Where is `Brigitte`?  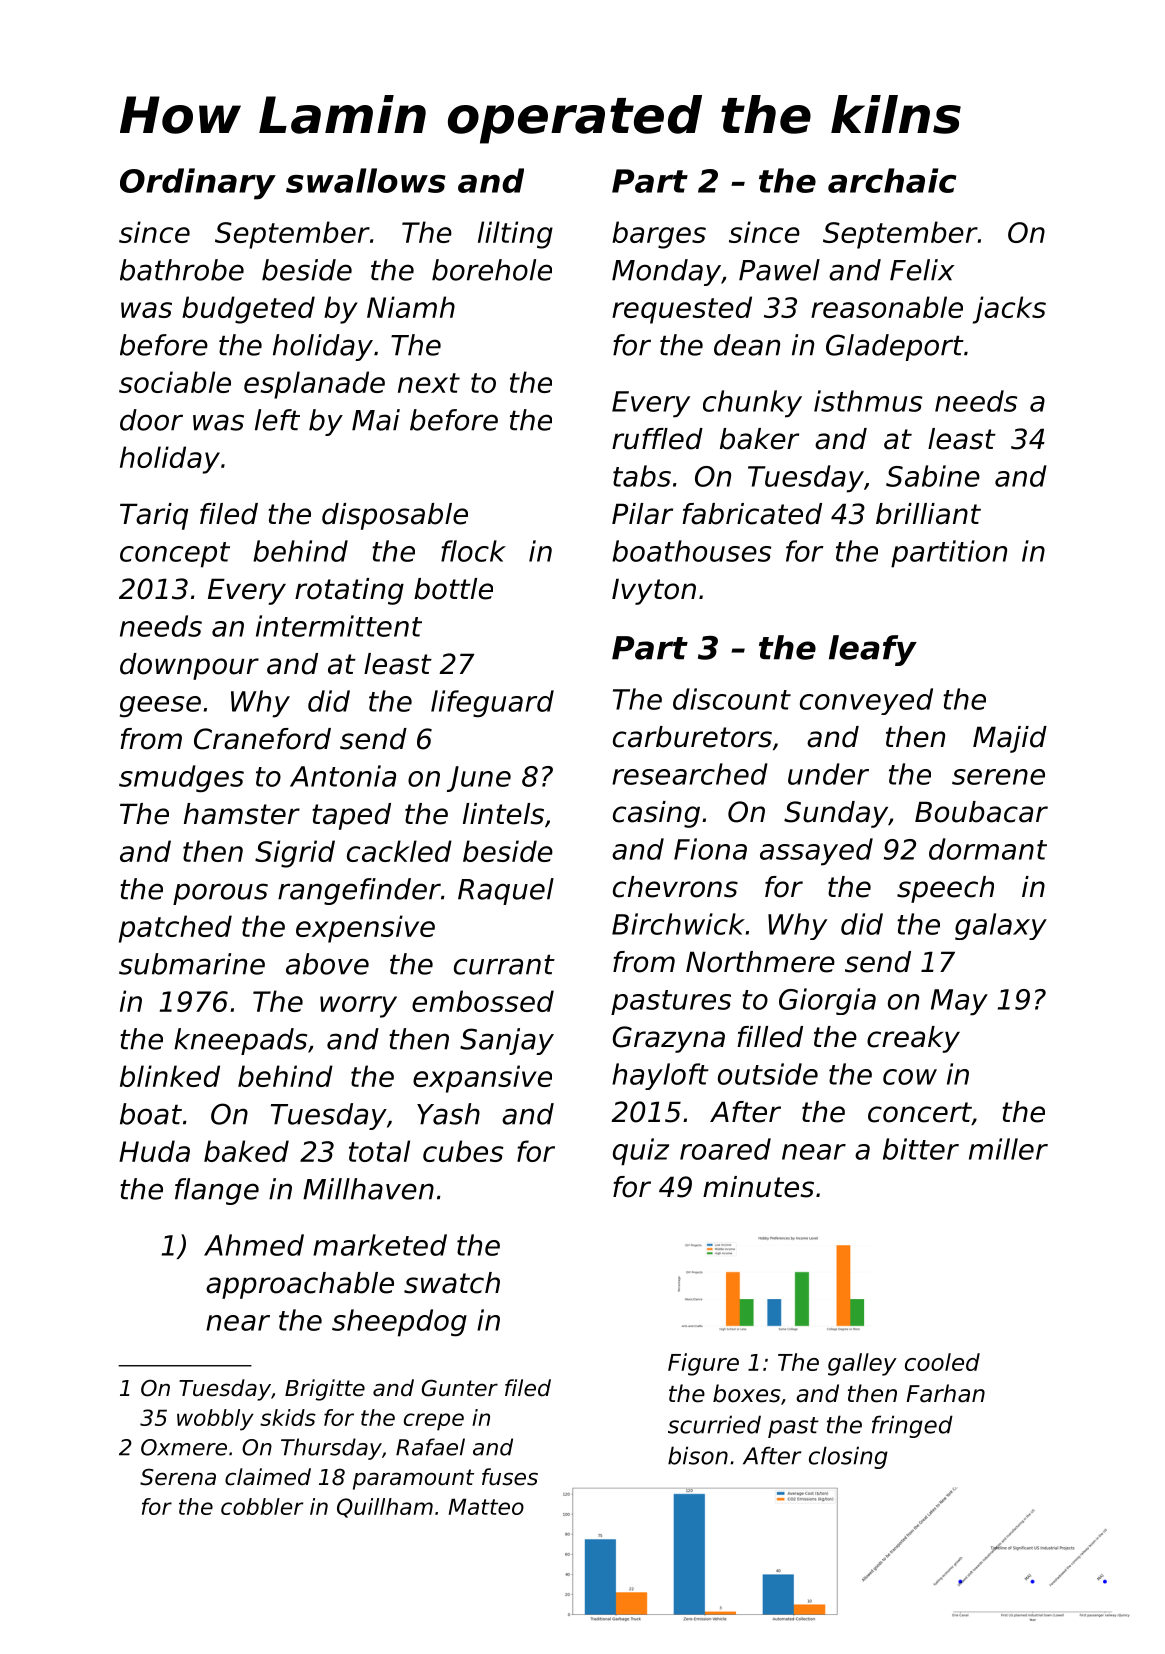
Brigitte is located at coordinates (325, 1390).
